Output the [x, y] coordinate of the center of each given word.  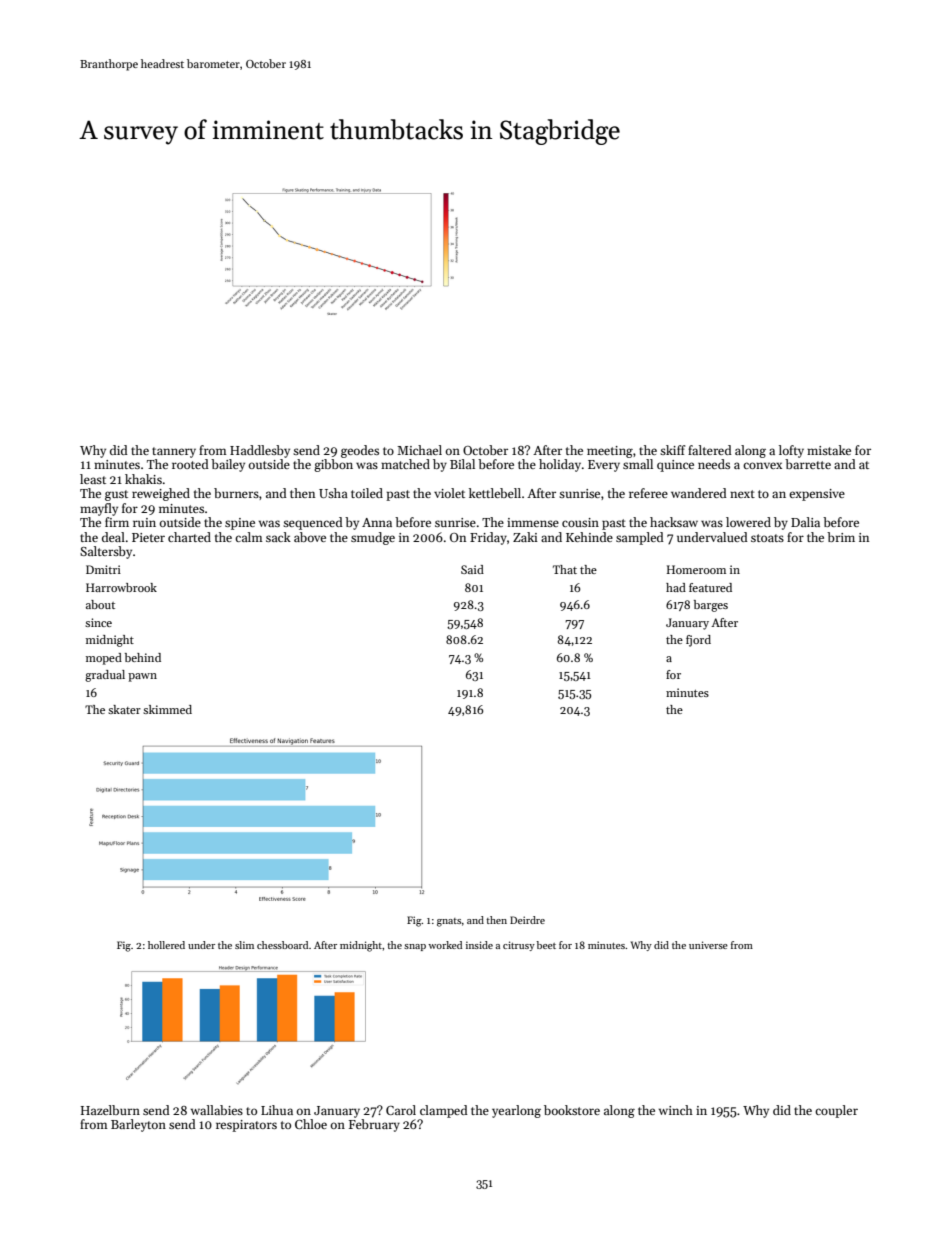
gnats [449, 922]
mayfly [99, 509]
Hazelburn [110, 1110]
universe [708, 945]
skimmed [167, 709]
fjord [698, 641]
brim [841, 537]
